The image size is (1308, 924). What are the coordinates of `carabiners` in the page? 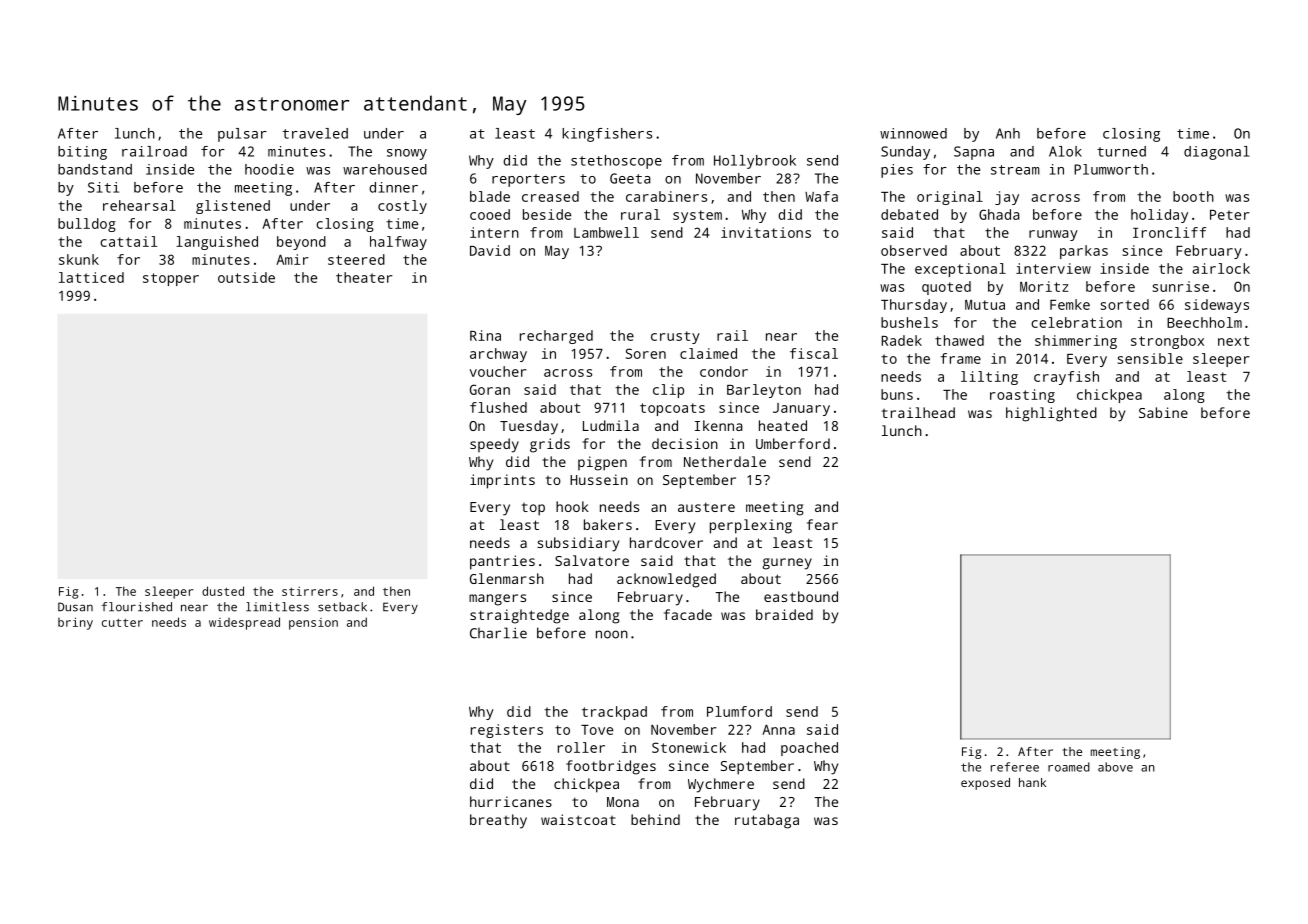 It's located at (666, 196).
